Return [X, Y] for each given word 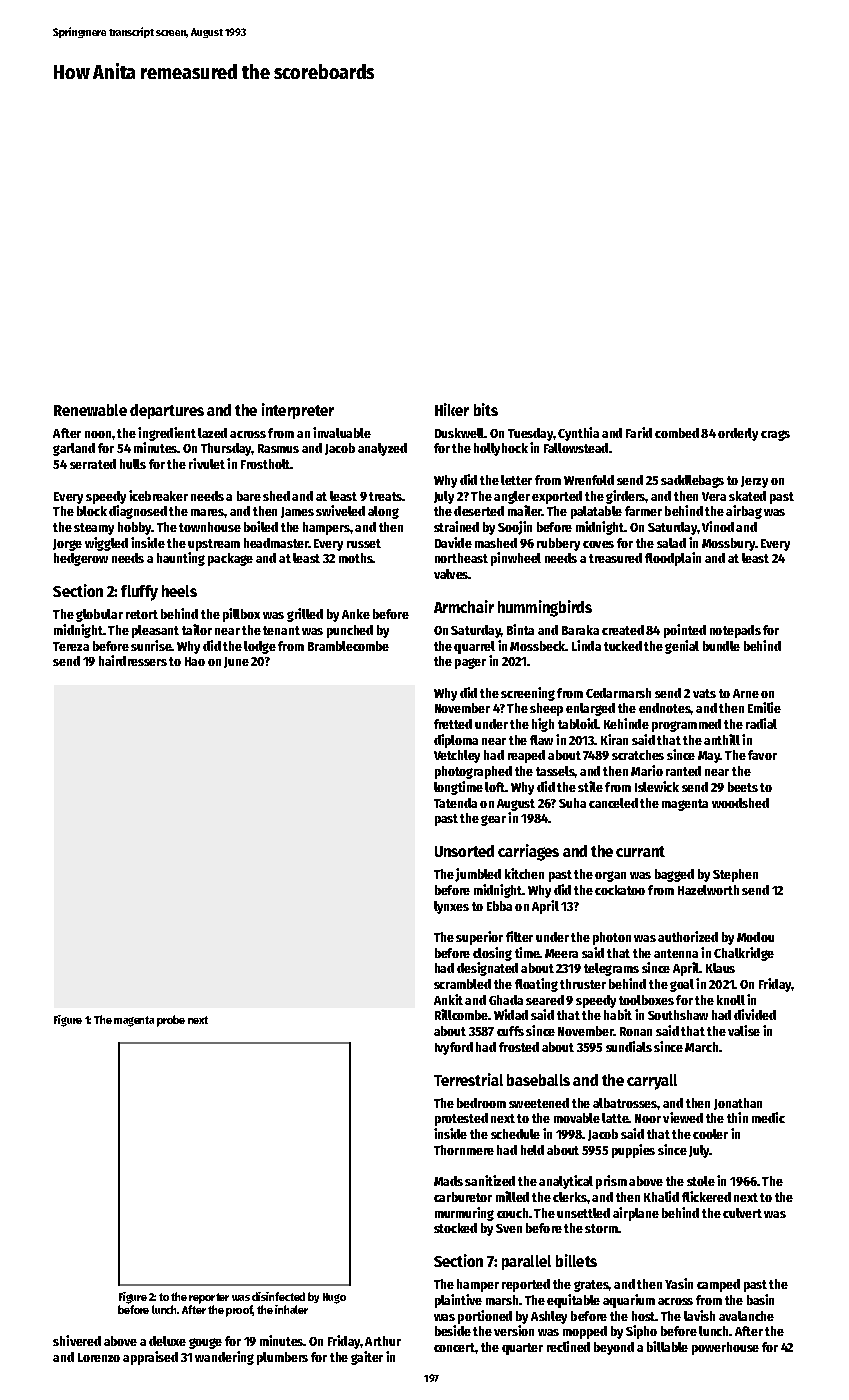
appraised [150, 1358]
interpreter [298, 411]
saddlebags [692, 481]
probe [171, 1021]
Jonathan [738, 1104]
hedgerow [81, 559]
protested [461, 1119]
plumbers [282, 1358]
